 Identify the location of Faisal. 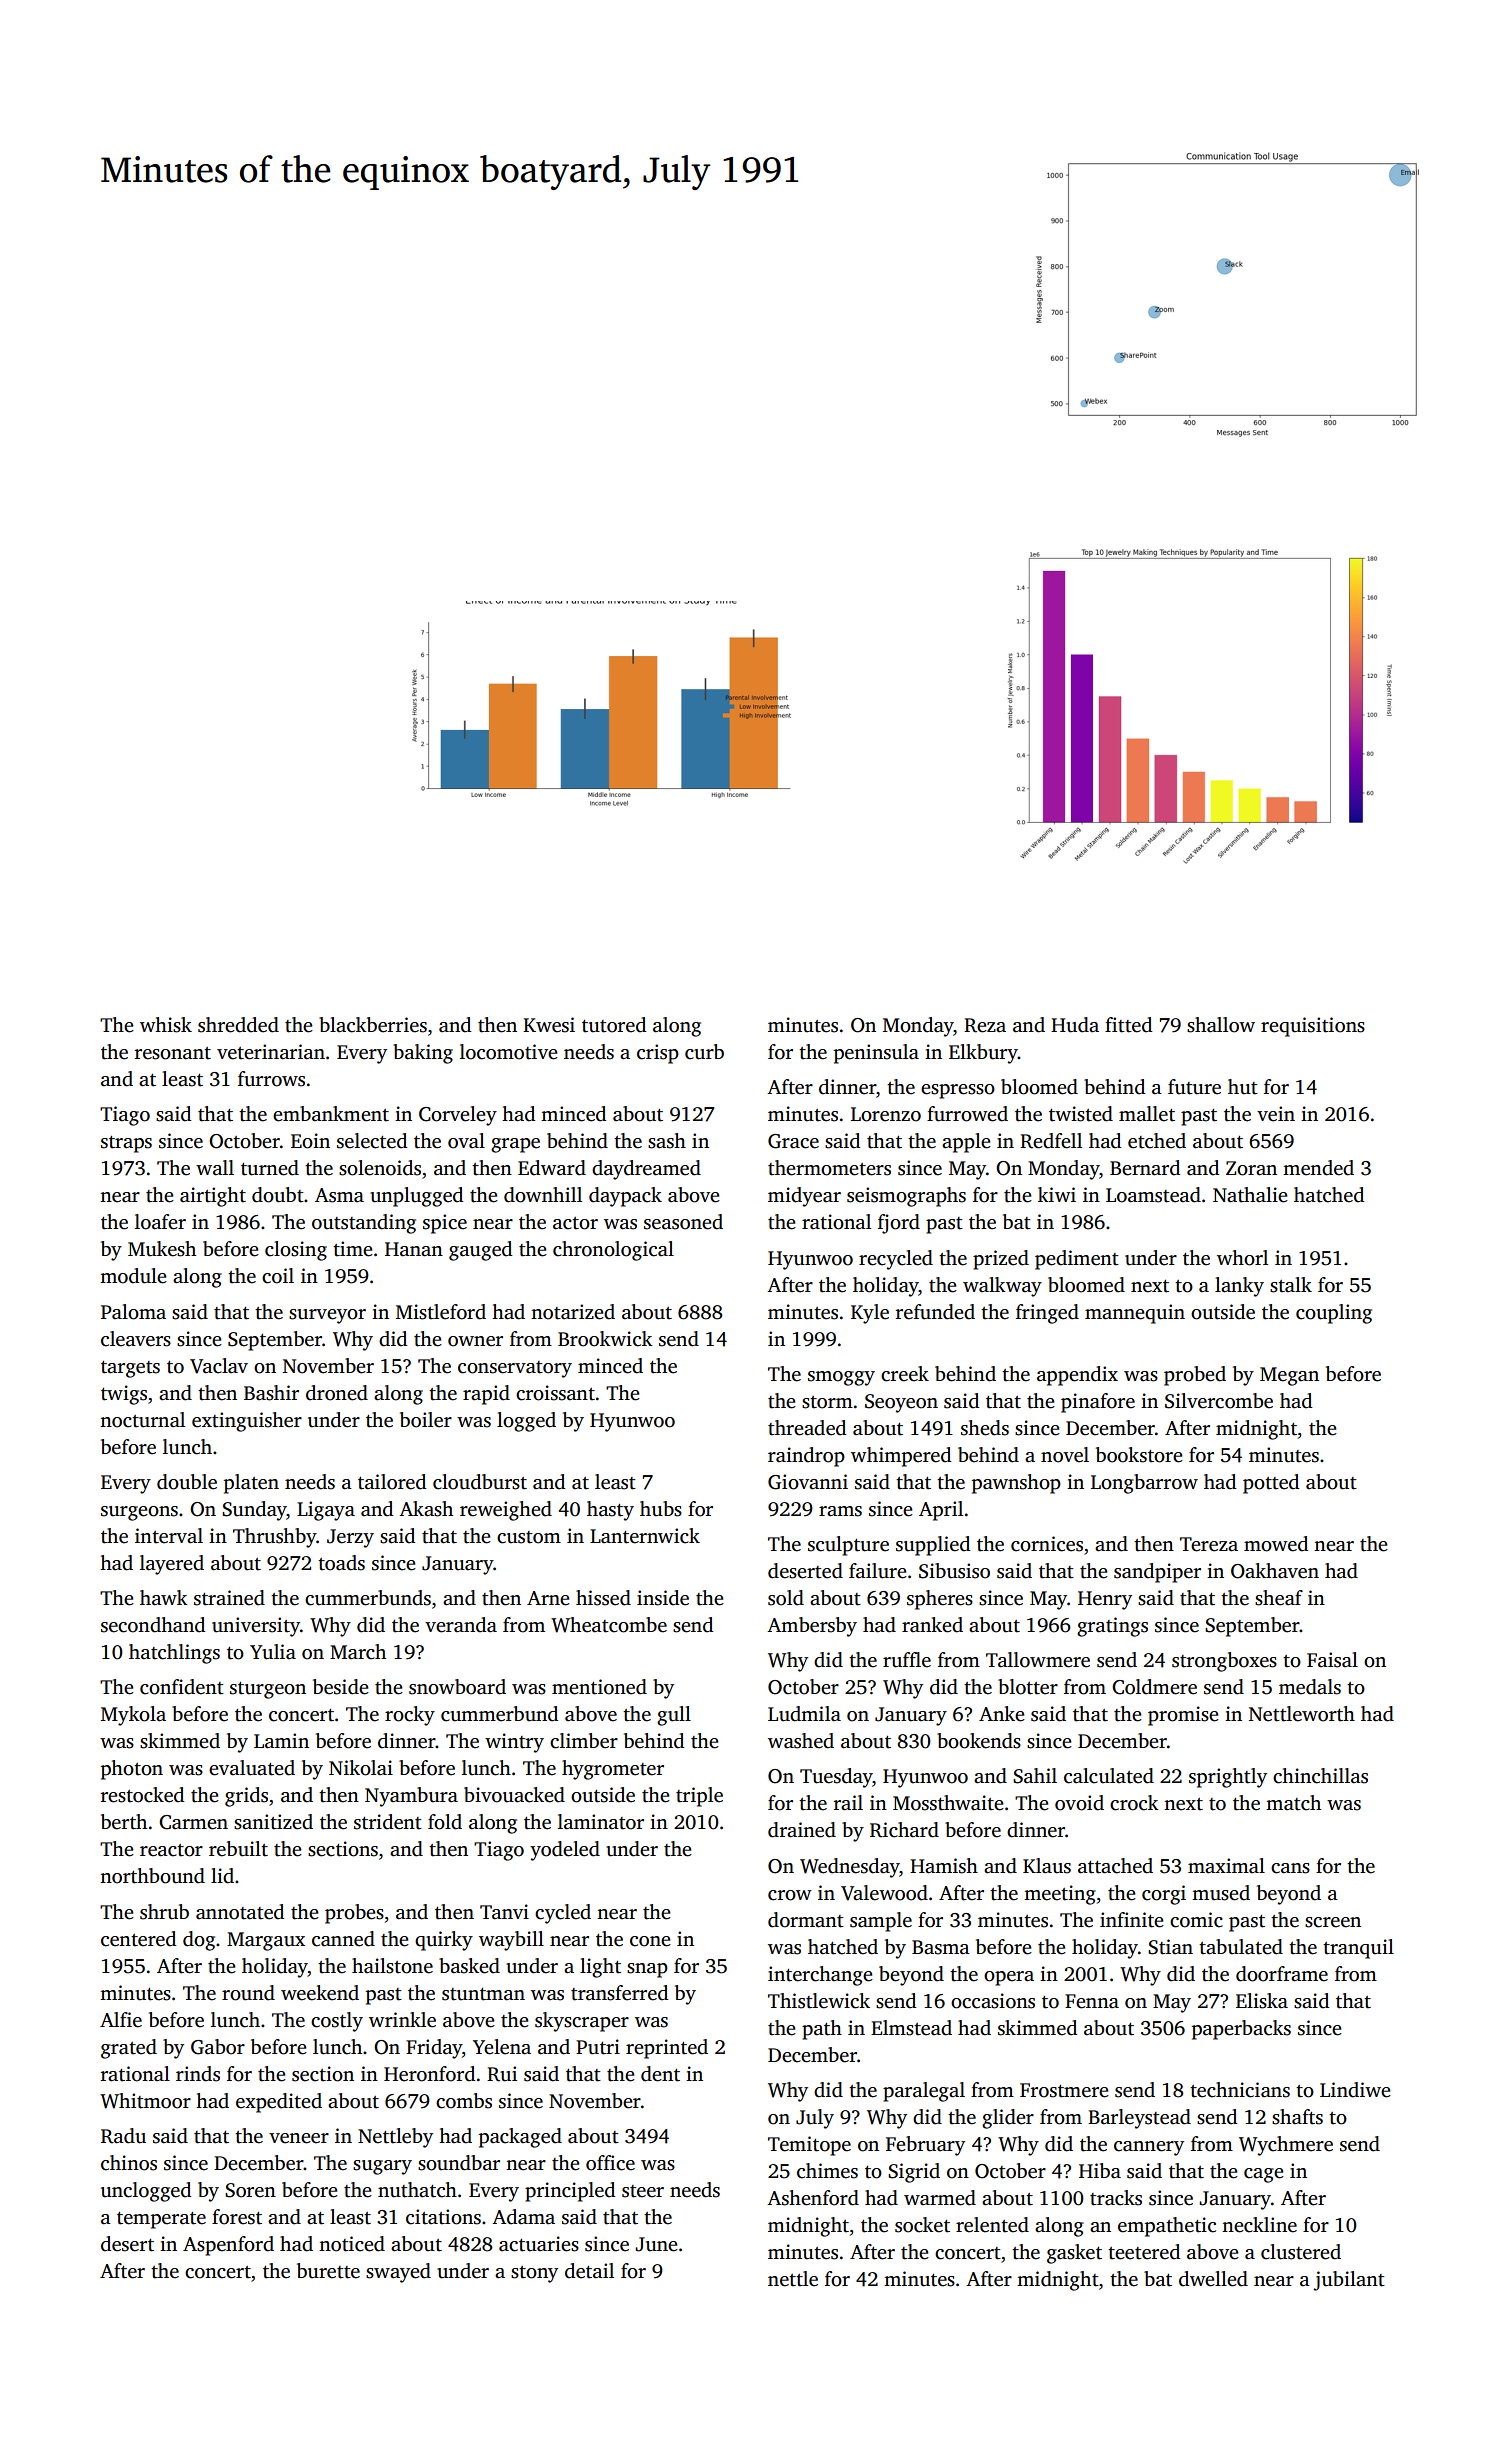
(1332, 1660).
